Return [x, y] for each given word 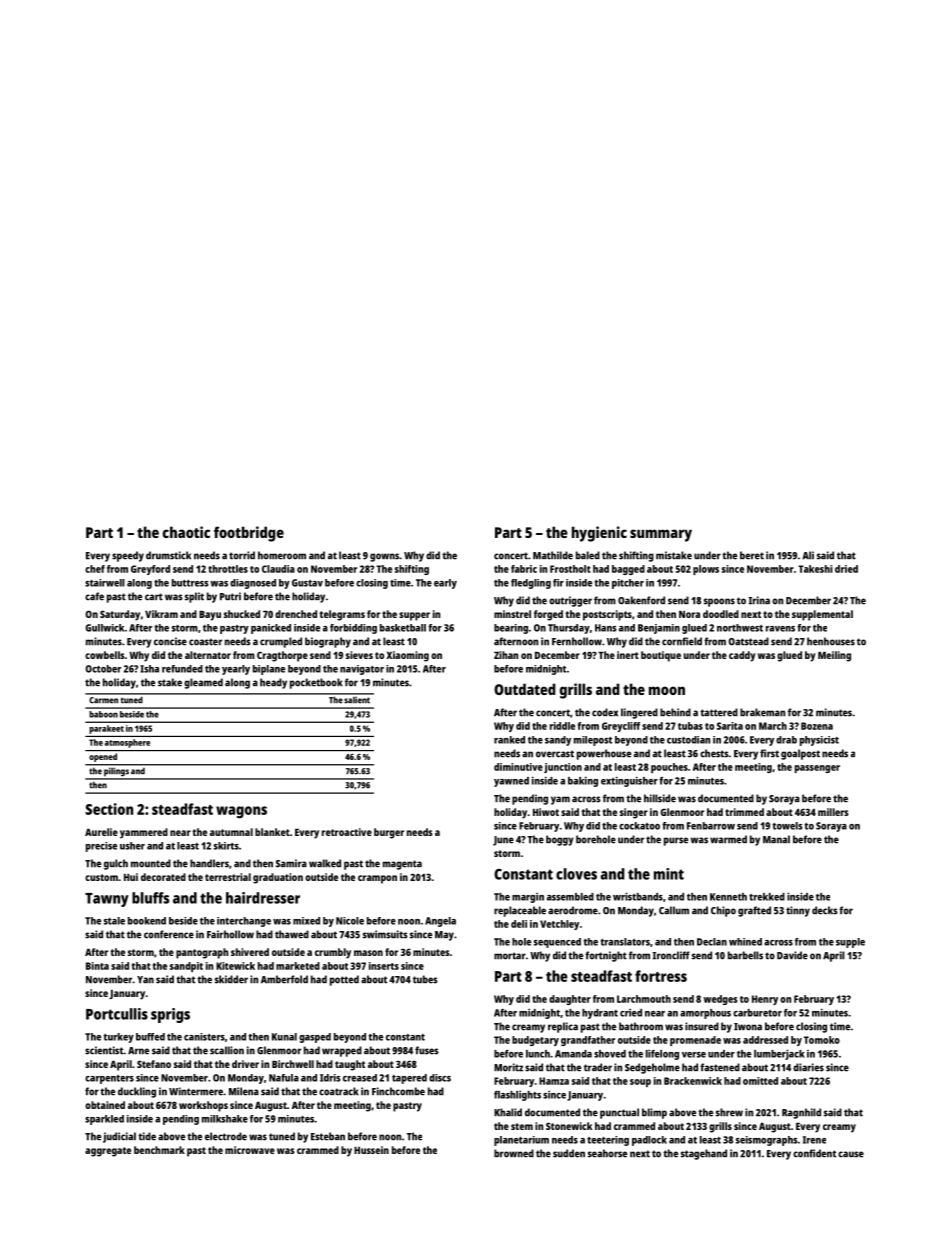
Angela [440, 922]
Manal [776, 839]
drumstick [168, 555]
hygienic [599, 534]
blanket [272, 832]
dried [846, 569]
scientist [104, 1050]
